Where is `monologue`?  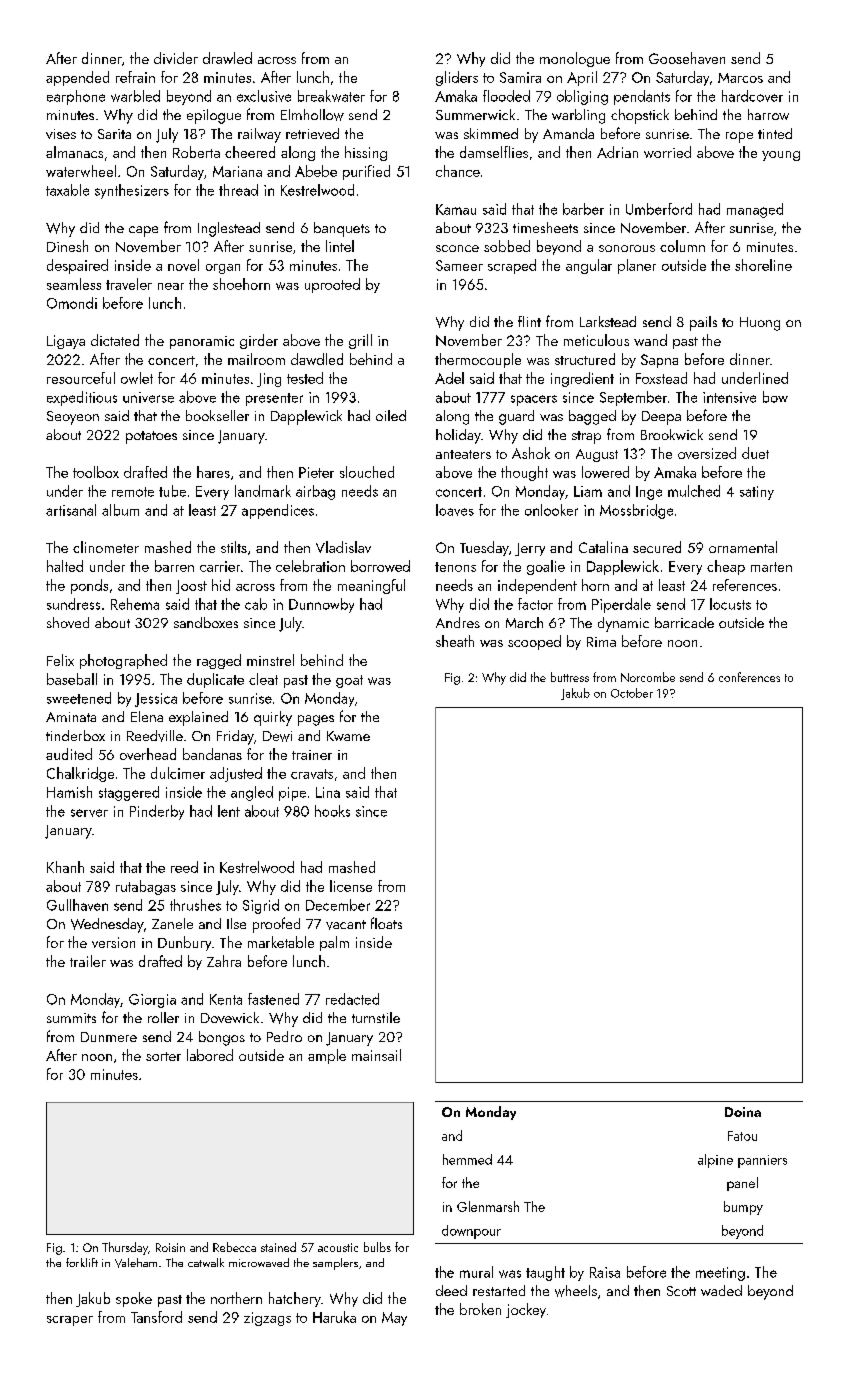
monologue is located at coordinates (575, 59).
